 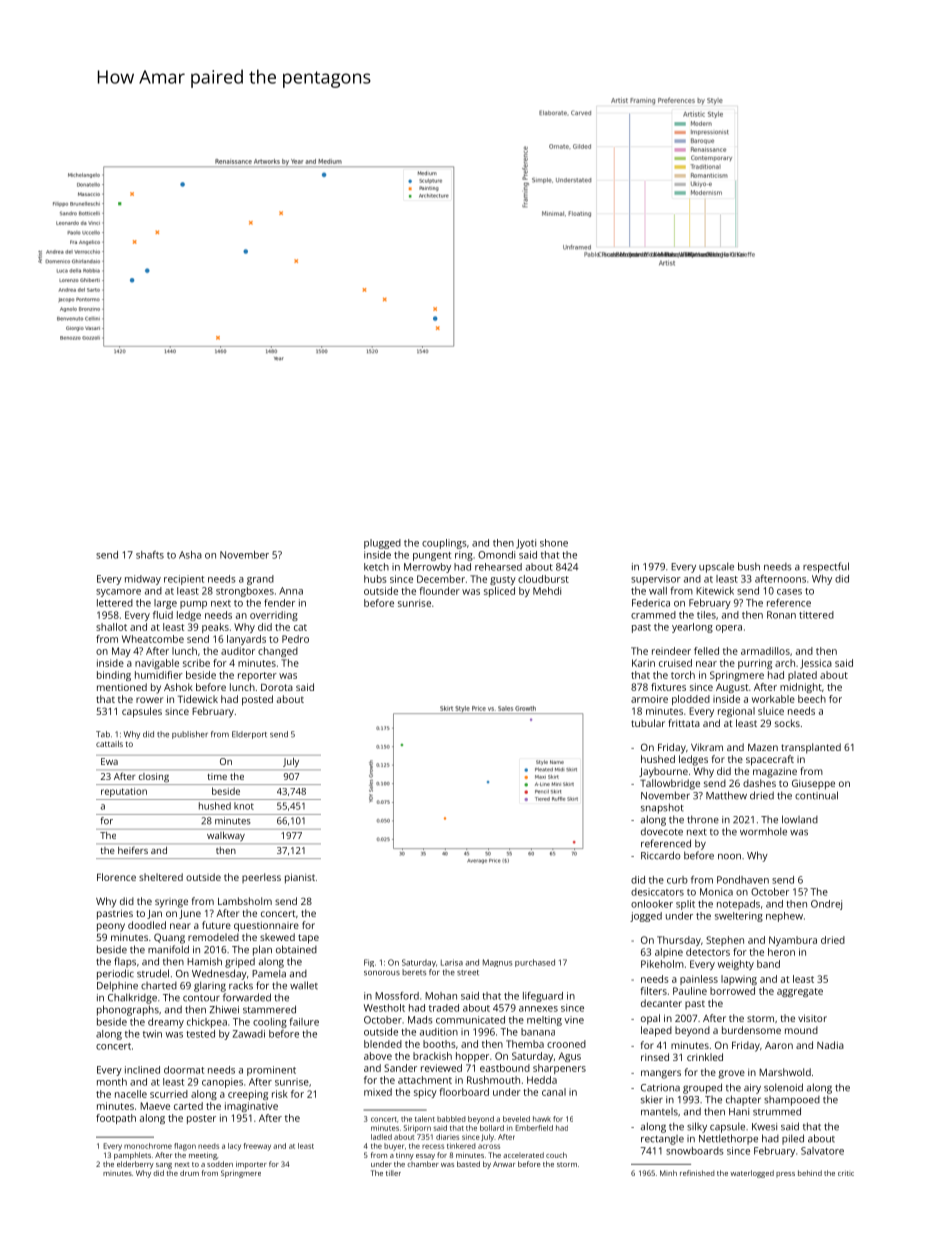 What do you see at coordinates (381, 1137) in the page?
I see `ladled` at bounding box center [381, 1137].
